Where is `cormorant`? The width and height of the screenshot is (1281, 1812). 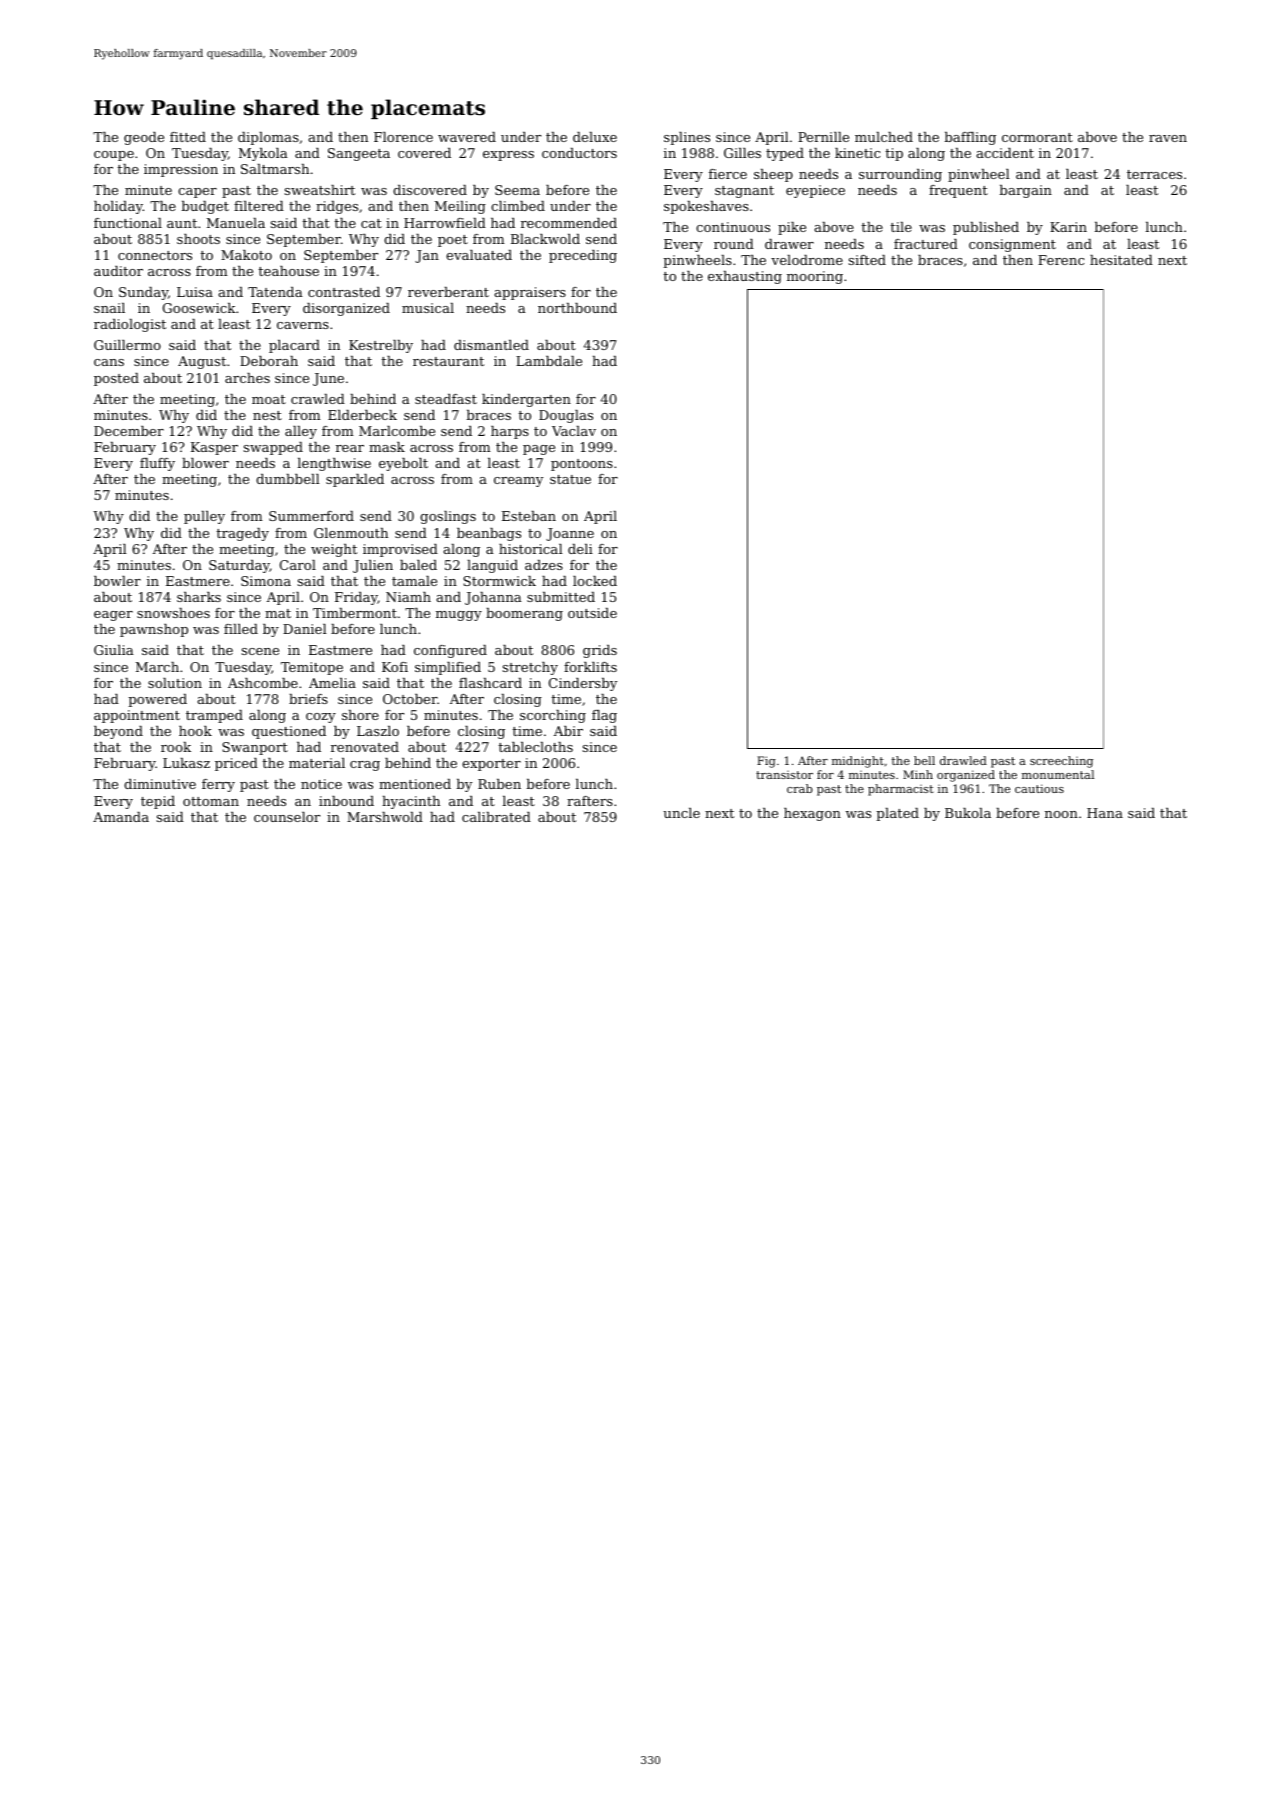 cormorant is located at coordinates (1037, 137).
